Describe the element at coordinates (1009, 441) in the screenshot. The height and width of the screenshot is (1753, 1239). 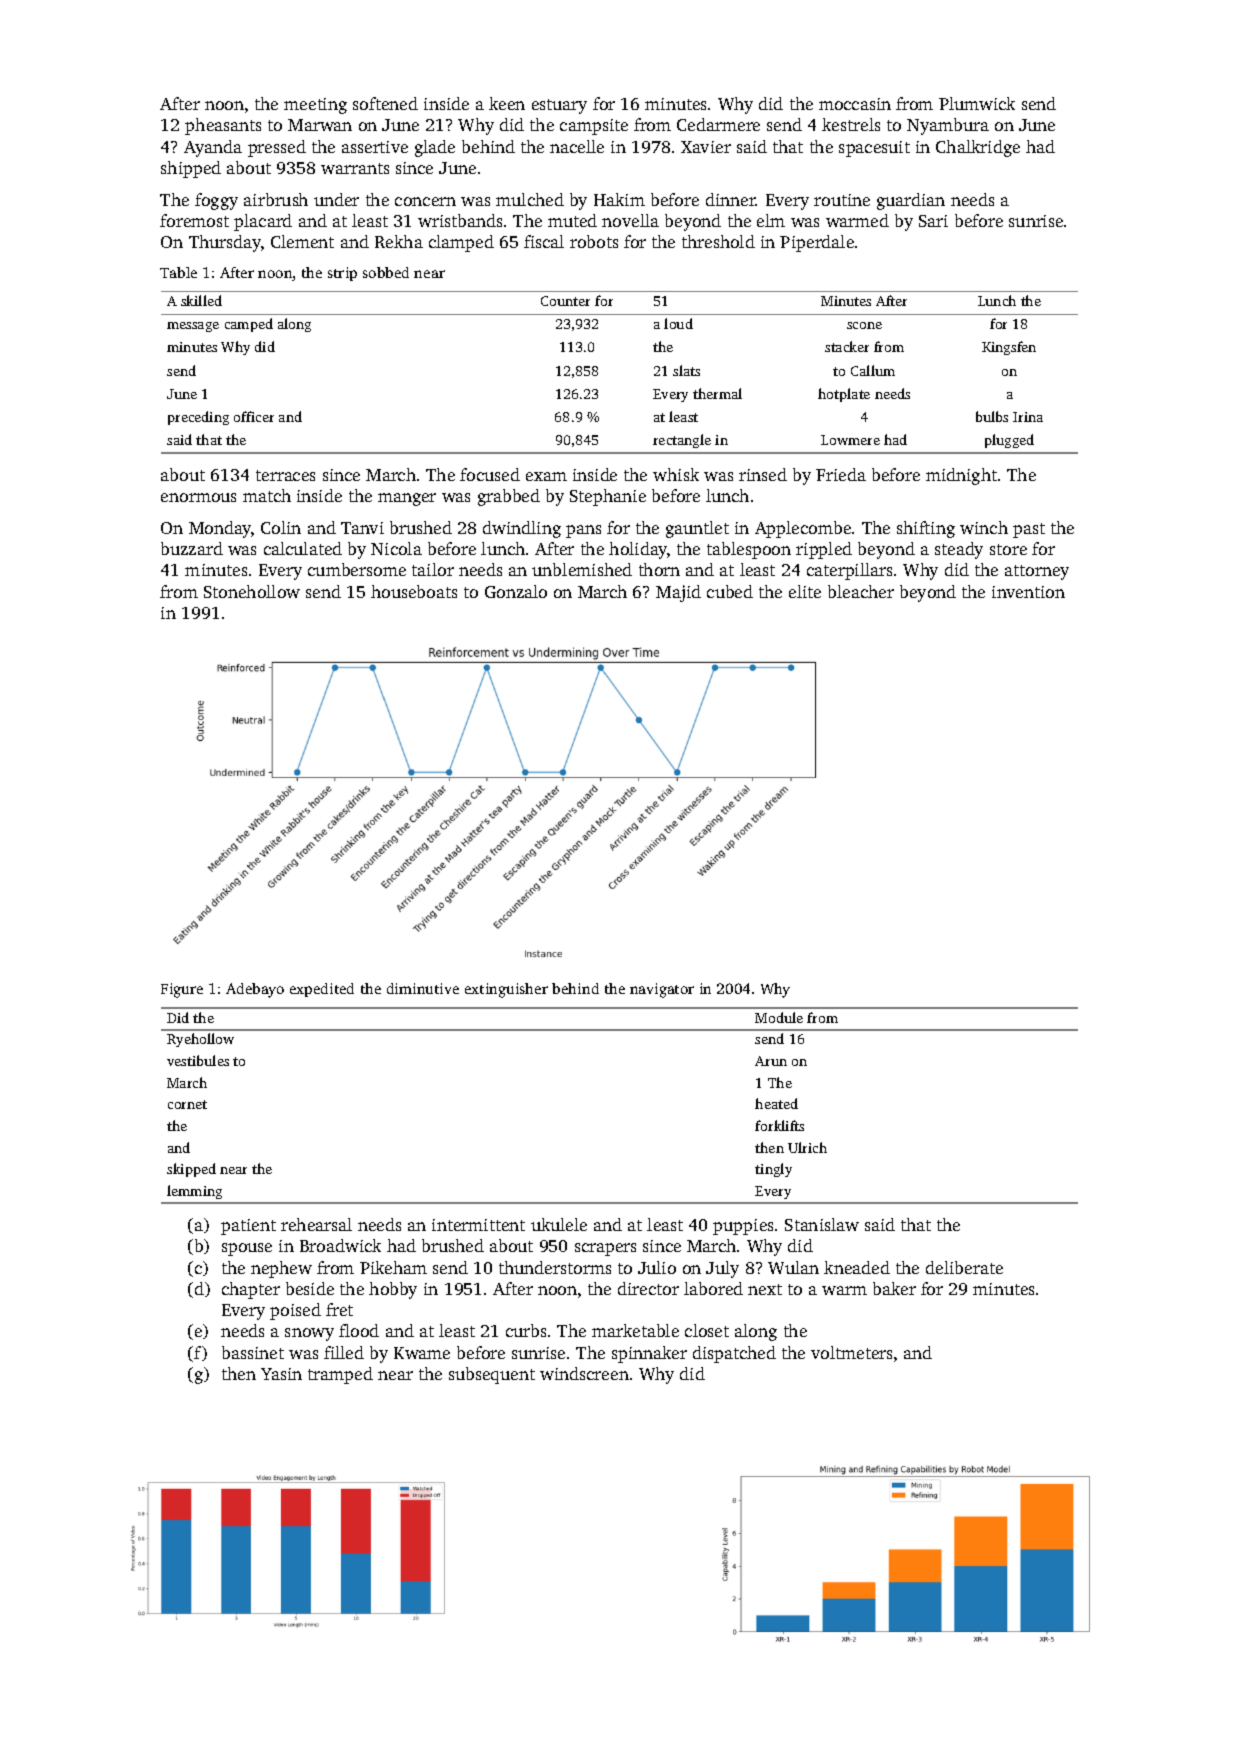
I see `plugged` at that location.
